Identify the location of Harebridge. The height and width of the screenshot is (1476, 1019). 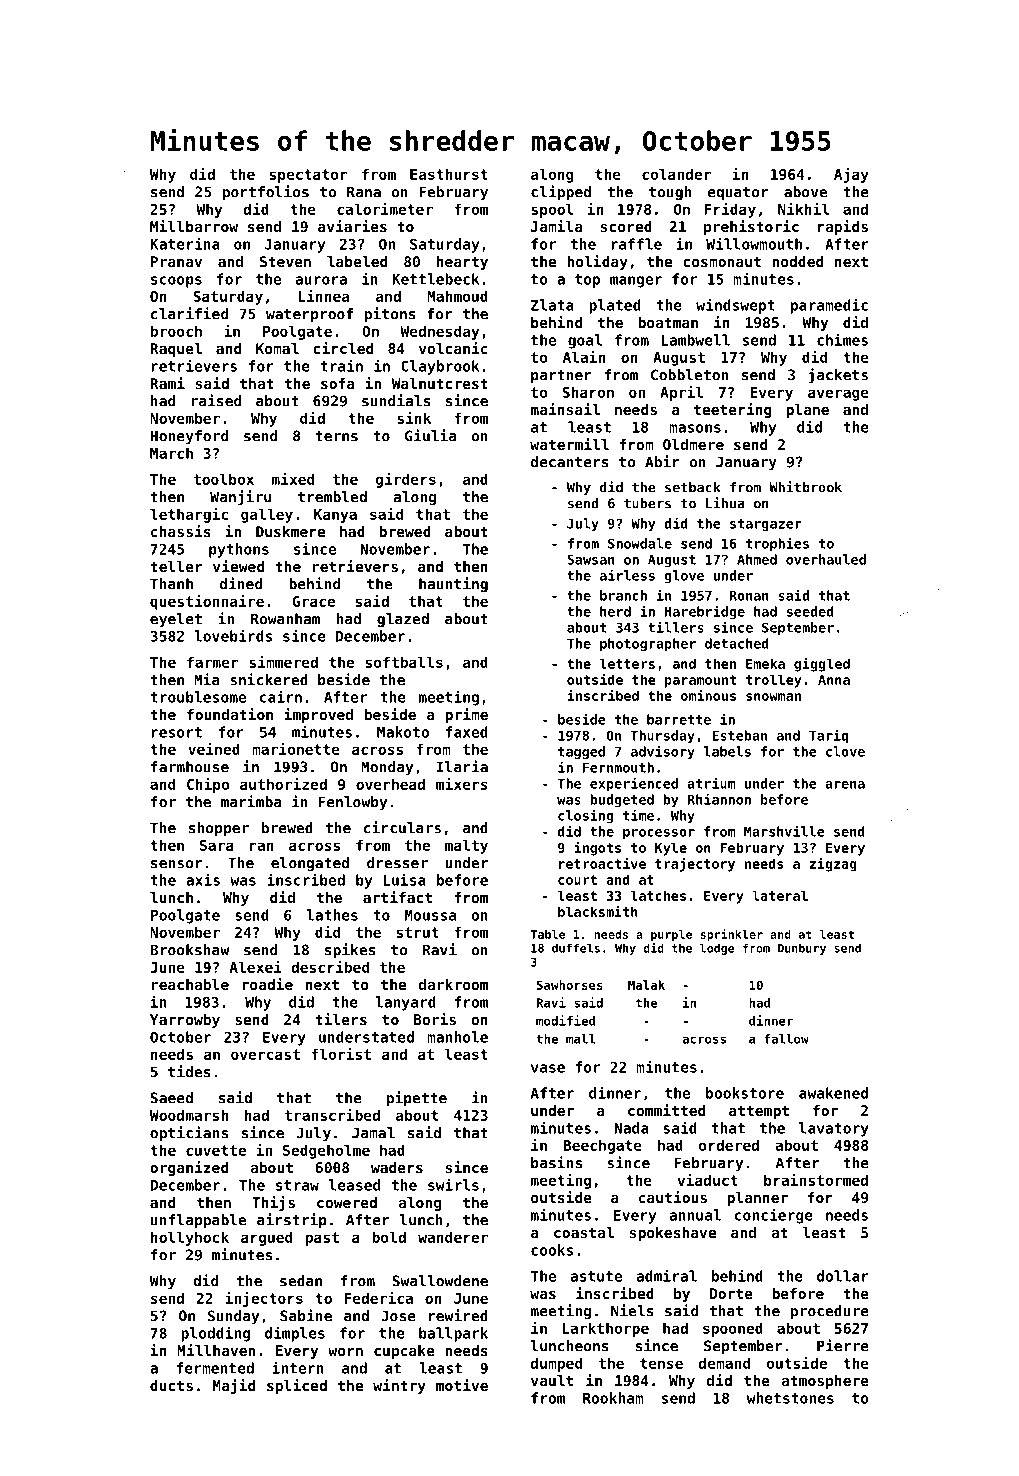
(705, 612).
